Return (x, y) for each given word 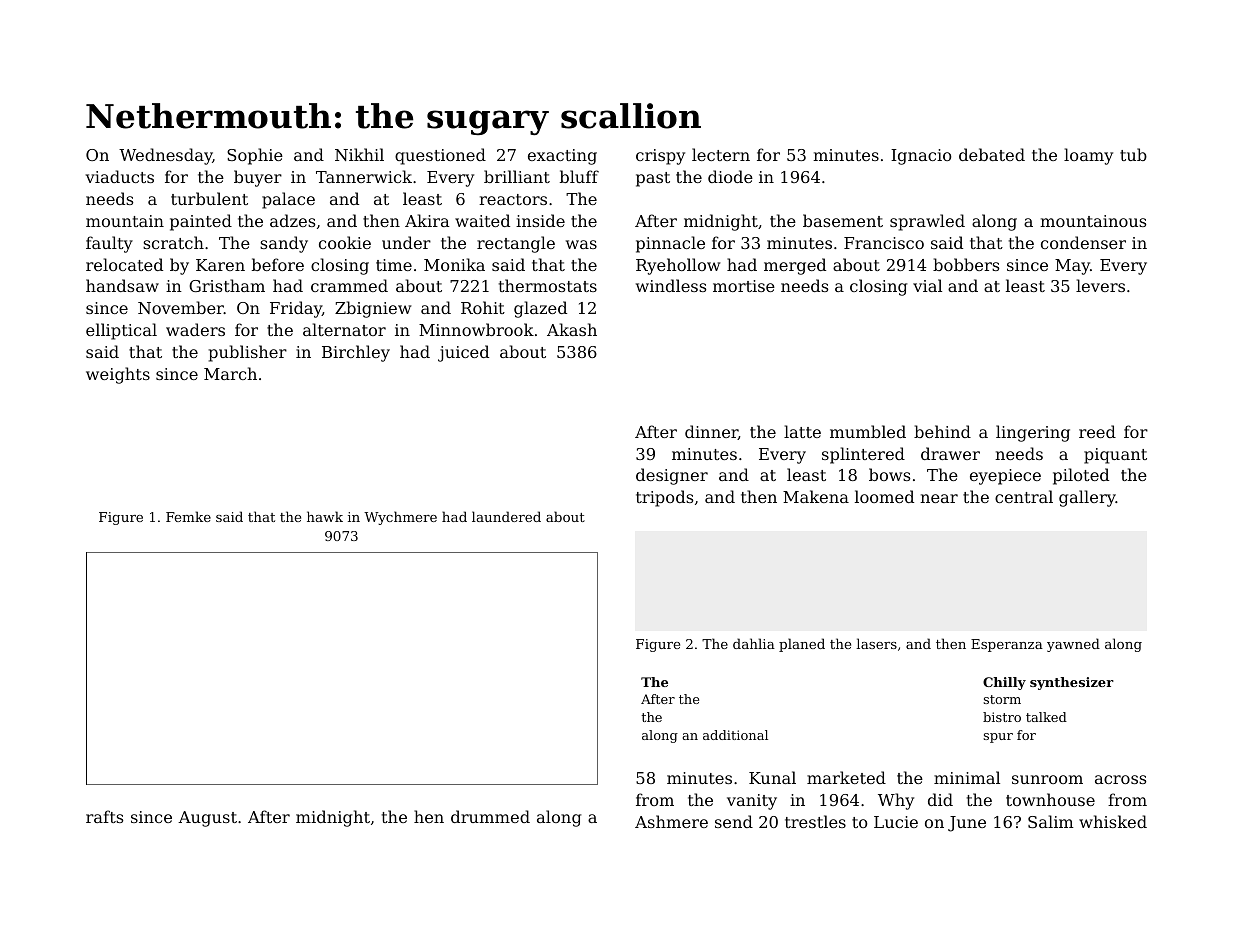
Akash (572, 329)
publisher (248, 353)
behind (942, 431)
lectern (721, 154)
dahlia (754, 643)
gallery (1087, 498)
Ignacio (921, 157)
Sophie (255, 156)
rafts (104, 816)
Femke (188, 516)
